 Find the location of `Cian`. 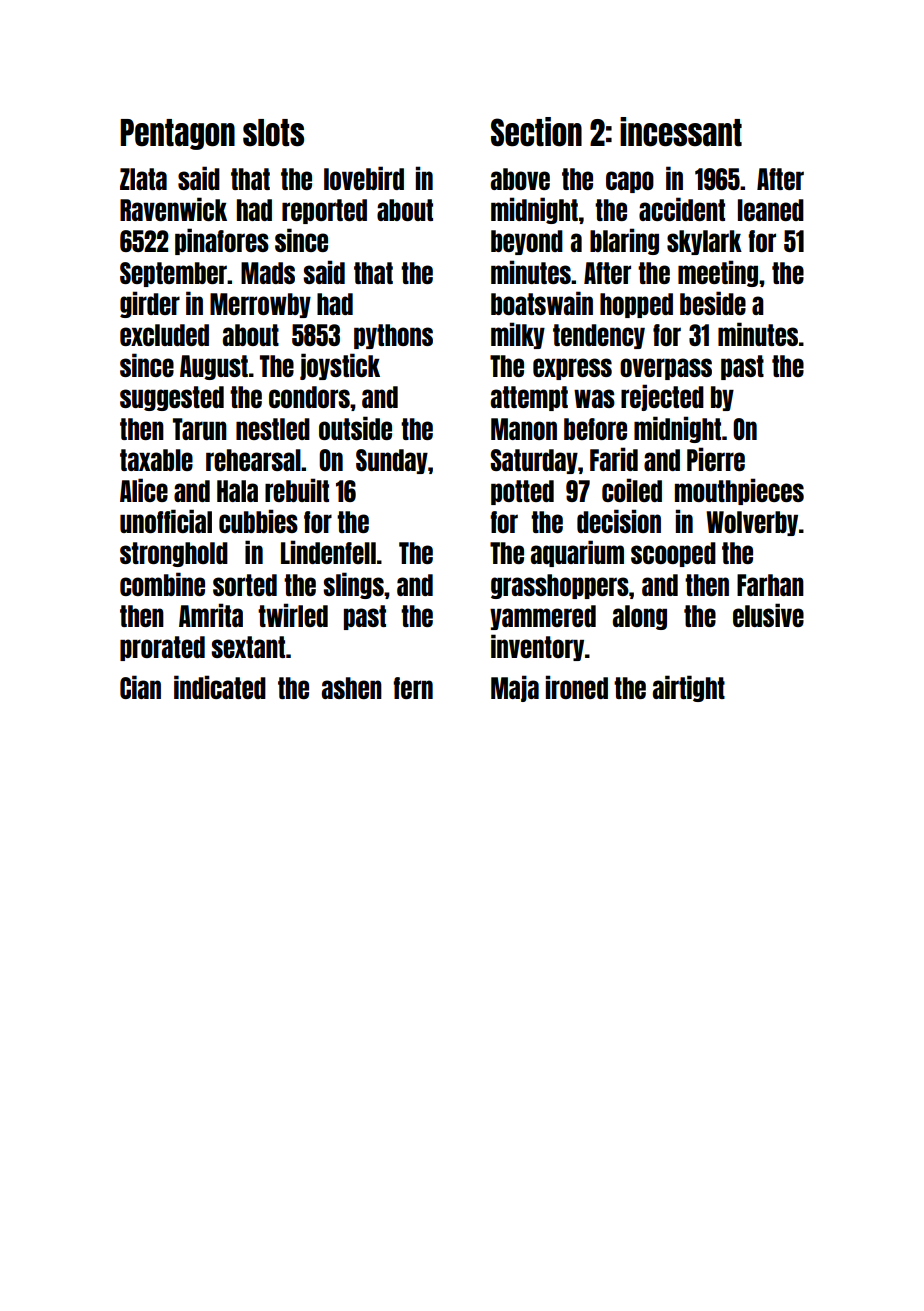

Cian is located at coordinates (140, 687).
